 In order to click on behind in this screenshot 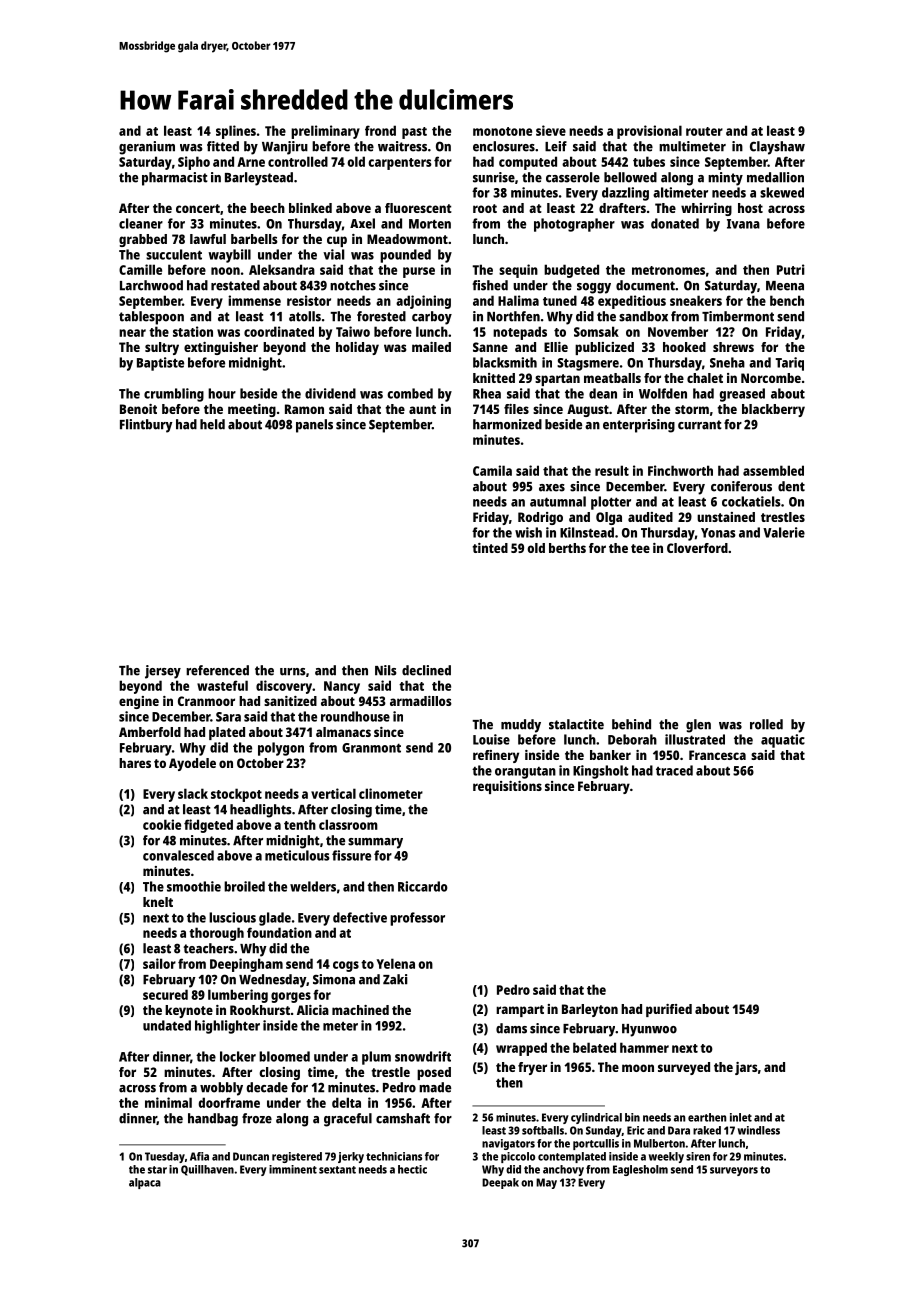, I will do `click(631, 724)`.
